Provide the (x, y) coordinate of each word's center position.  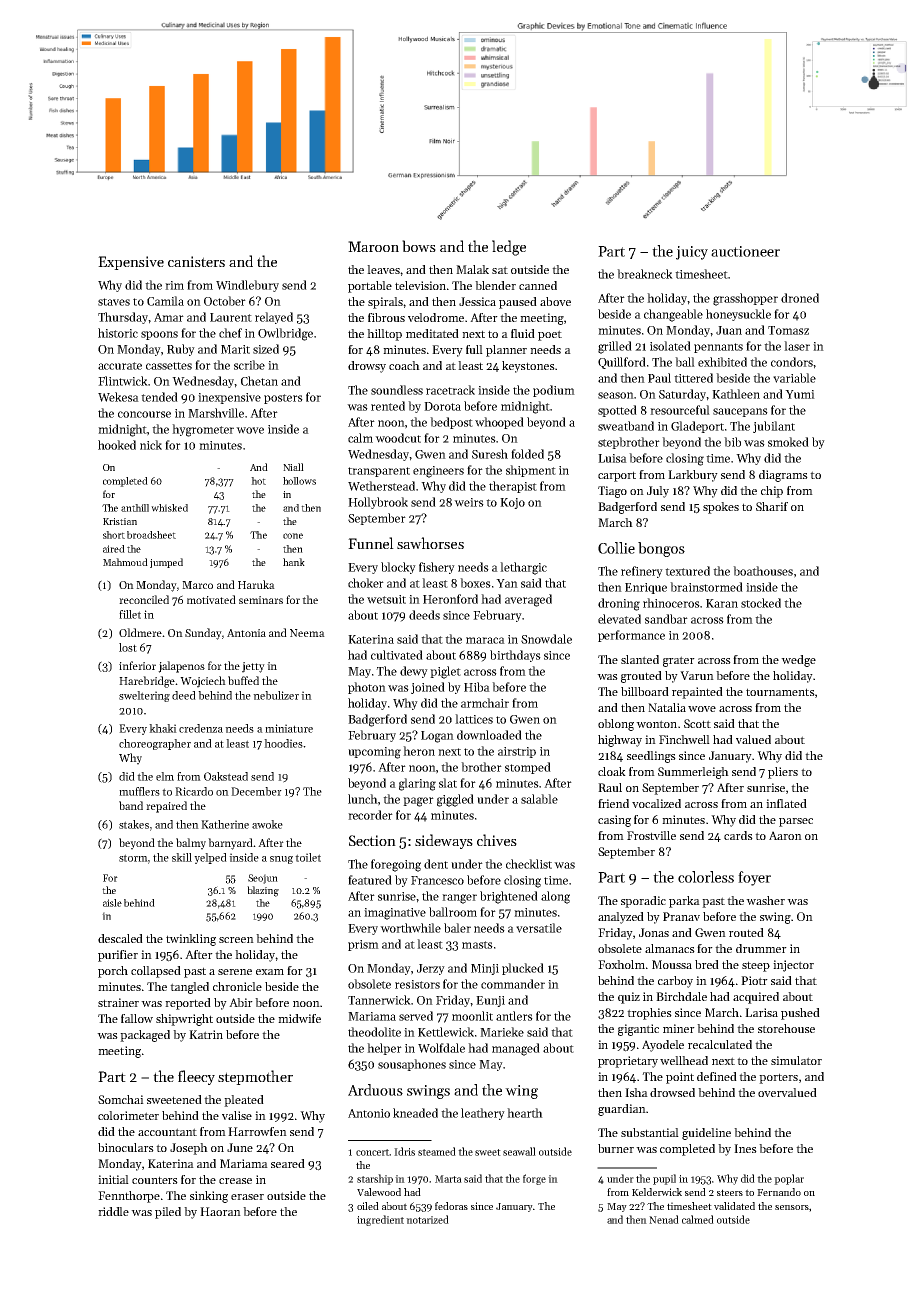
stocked (761, 603)
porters (778, 1078)
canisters (196, 261)
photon (367, 688)
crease (235, 1181)
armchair (485, 703)
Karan (722, 603)
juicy (692, 253)
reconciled (144, 599)
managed (516, 1049)
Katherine (225, 824)
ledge (509, 248)
